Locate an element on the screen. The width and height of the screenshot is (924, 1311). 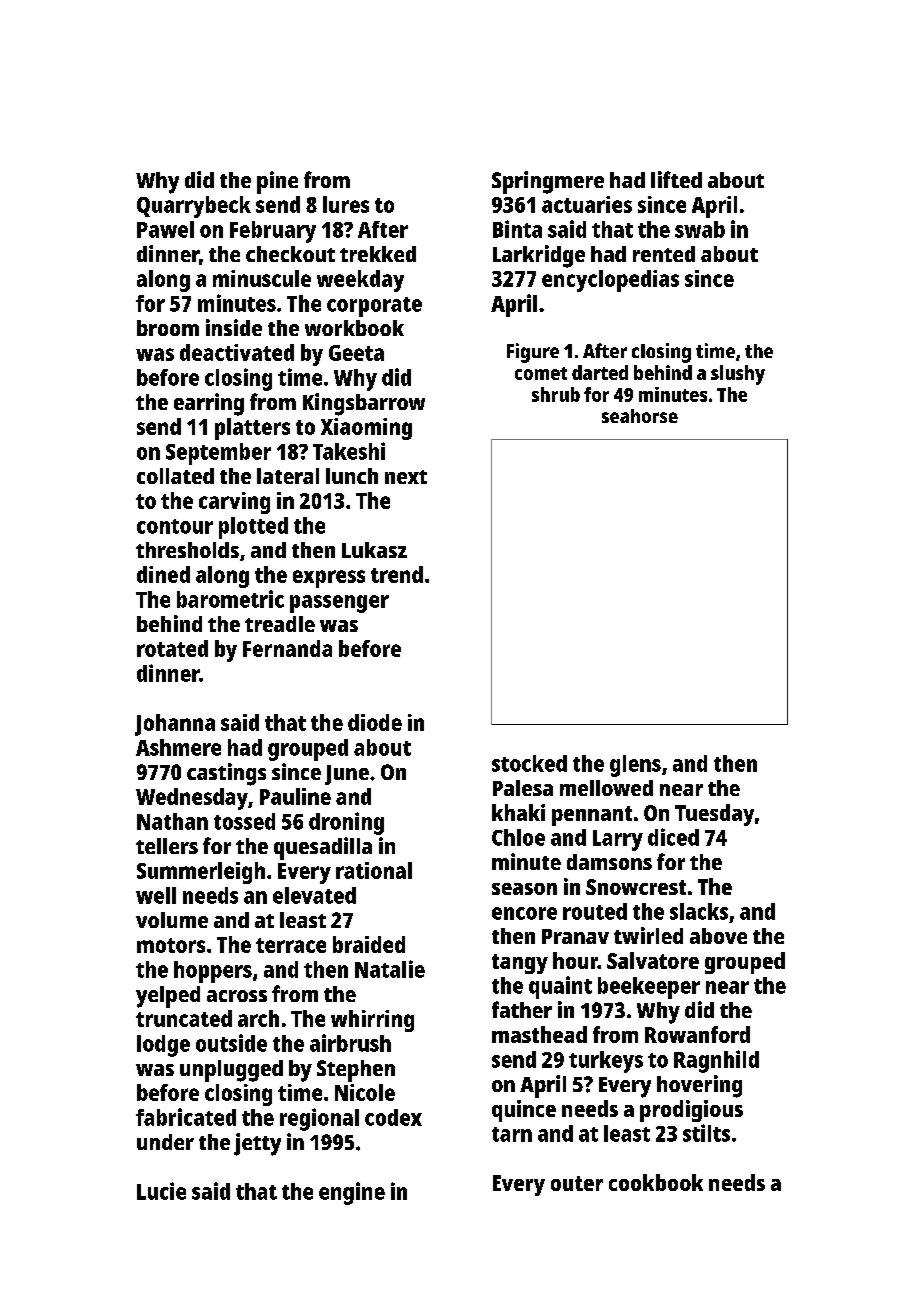
seahorse is located at coordinates (640, 416).
